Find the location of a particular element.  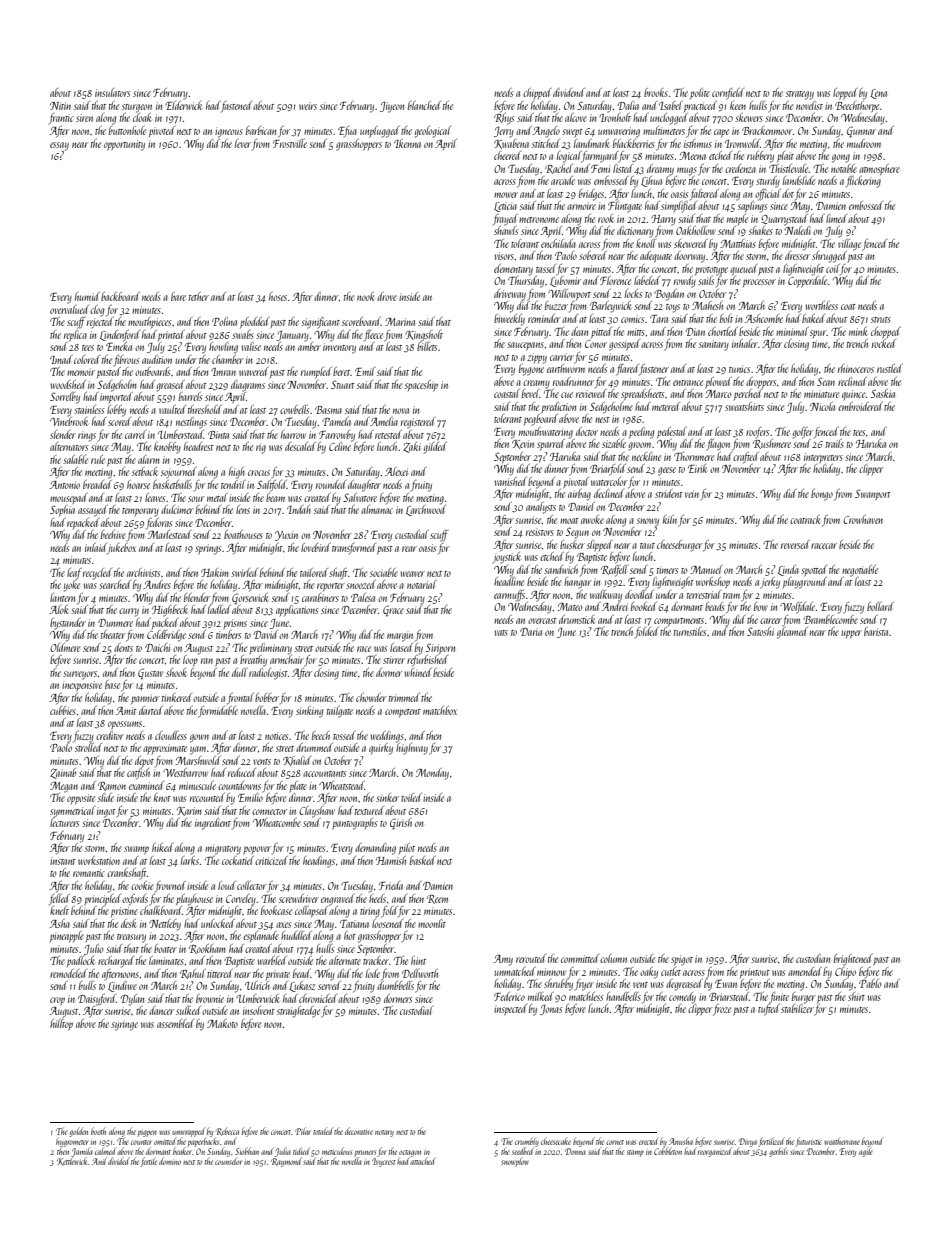

dividend is located at coordinates (569, 92).
